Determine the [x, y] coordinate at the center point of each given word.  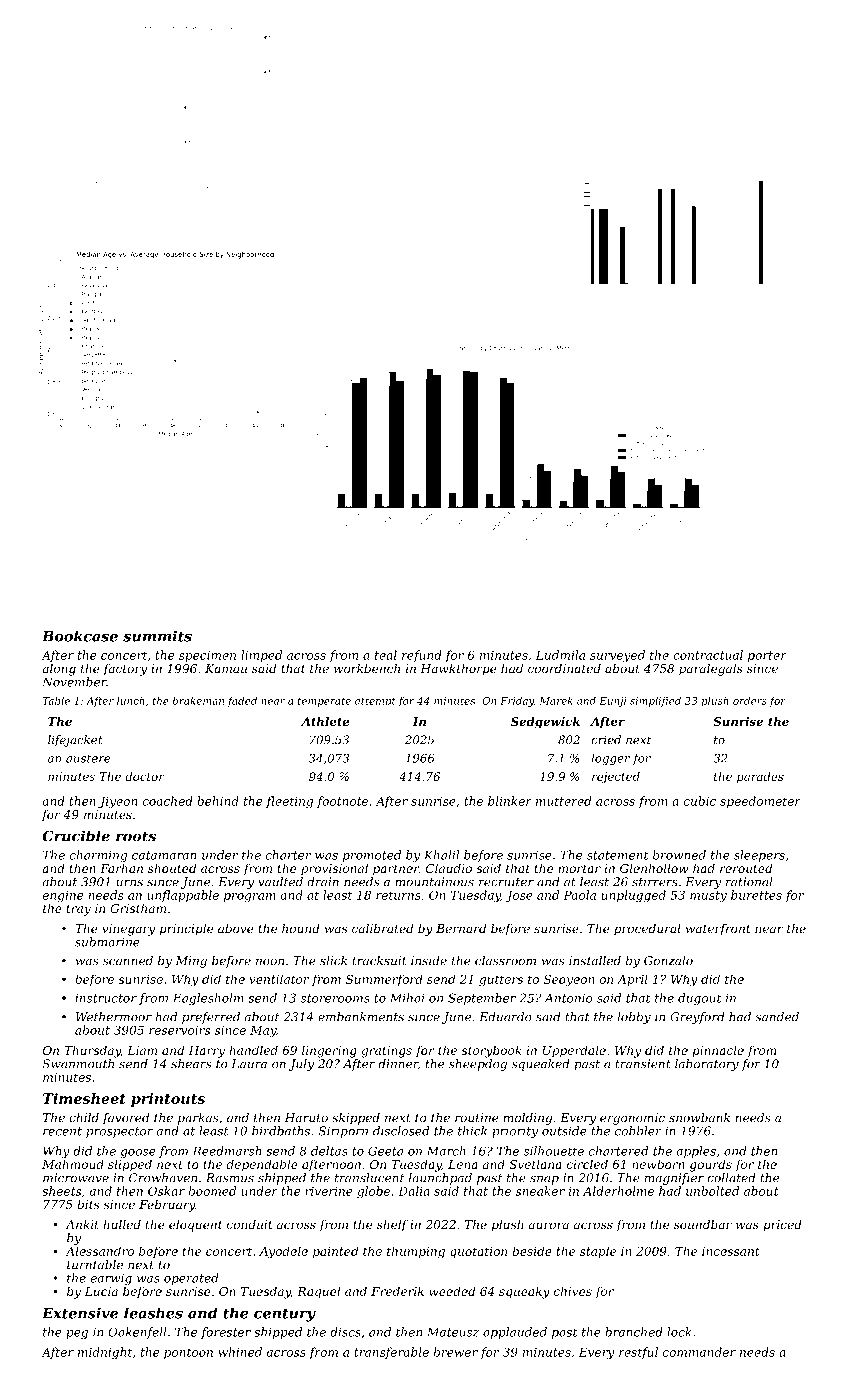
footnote [342, 802]
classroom [505, 961]
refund [422, 656]
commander [699, 1352]
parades [760, 778]
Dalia [414, 1191]
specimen [207, 656]
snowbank [699, 1118]
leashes [153, 1313]
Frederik [397, 1291]
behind [218, 801]
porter [767, 656]
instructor [106, 998]
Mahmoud [73, 1164]
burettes [756, 895]
